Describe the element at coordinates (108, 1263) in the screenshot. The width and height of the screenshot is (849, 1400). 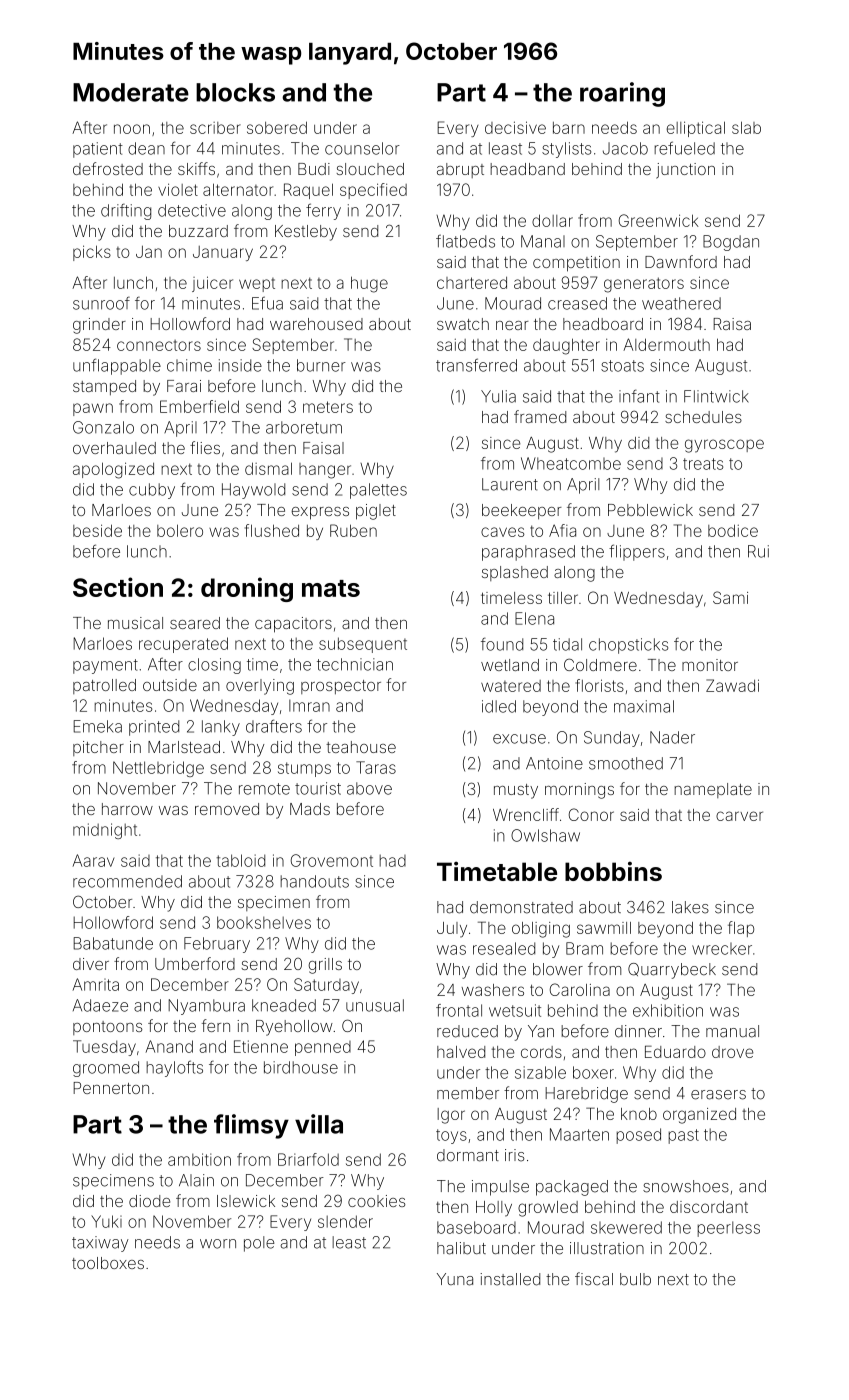
I see `toolboxes` at that location.
